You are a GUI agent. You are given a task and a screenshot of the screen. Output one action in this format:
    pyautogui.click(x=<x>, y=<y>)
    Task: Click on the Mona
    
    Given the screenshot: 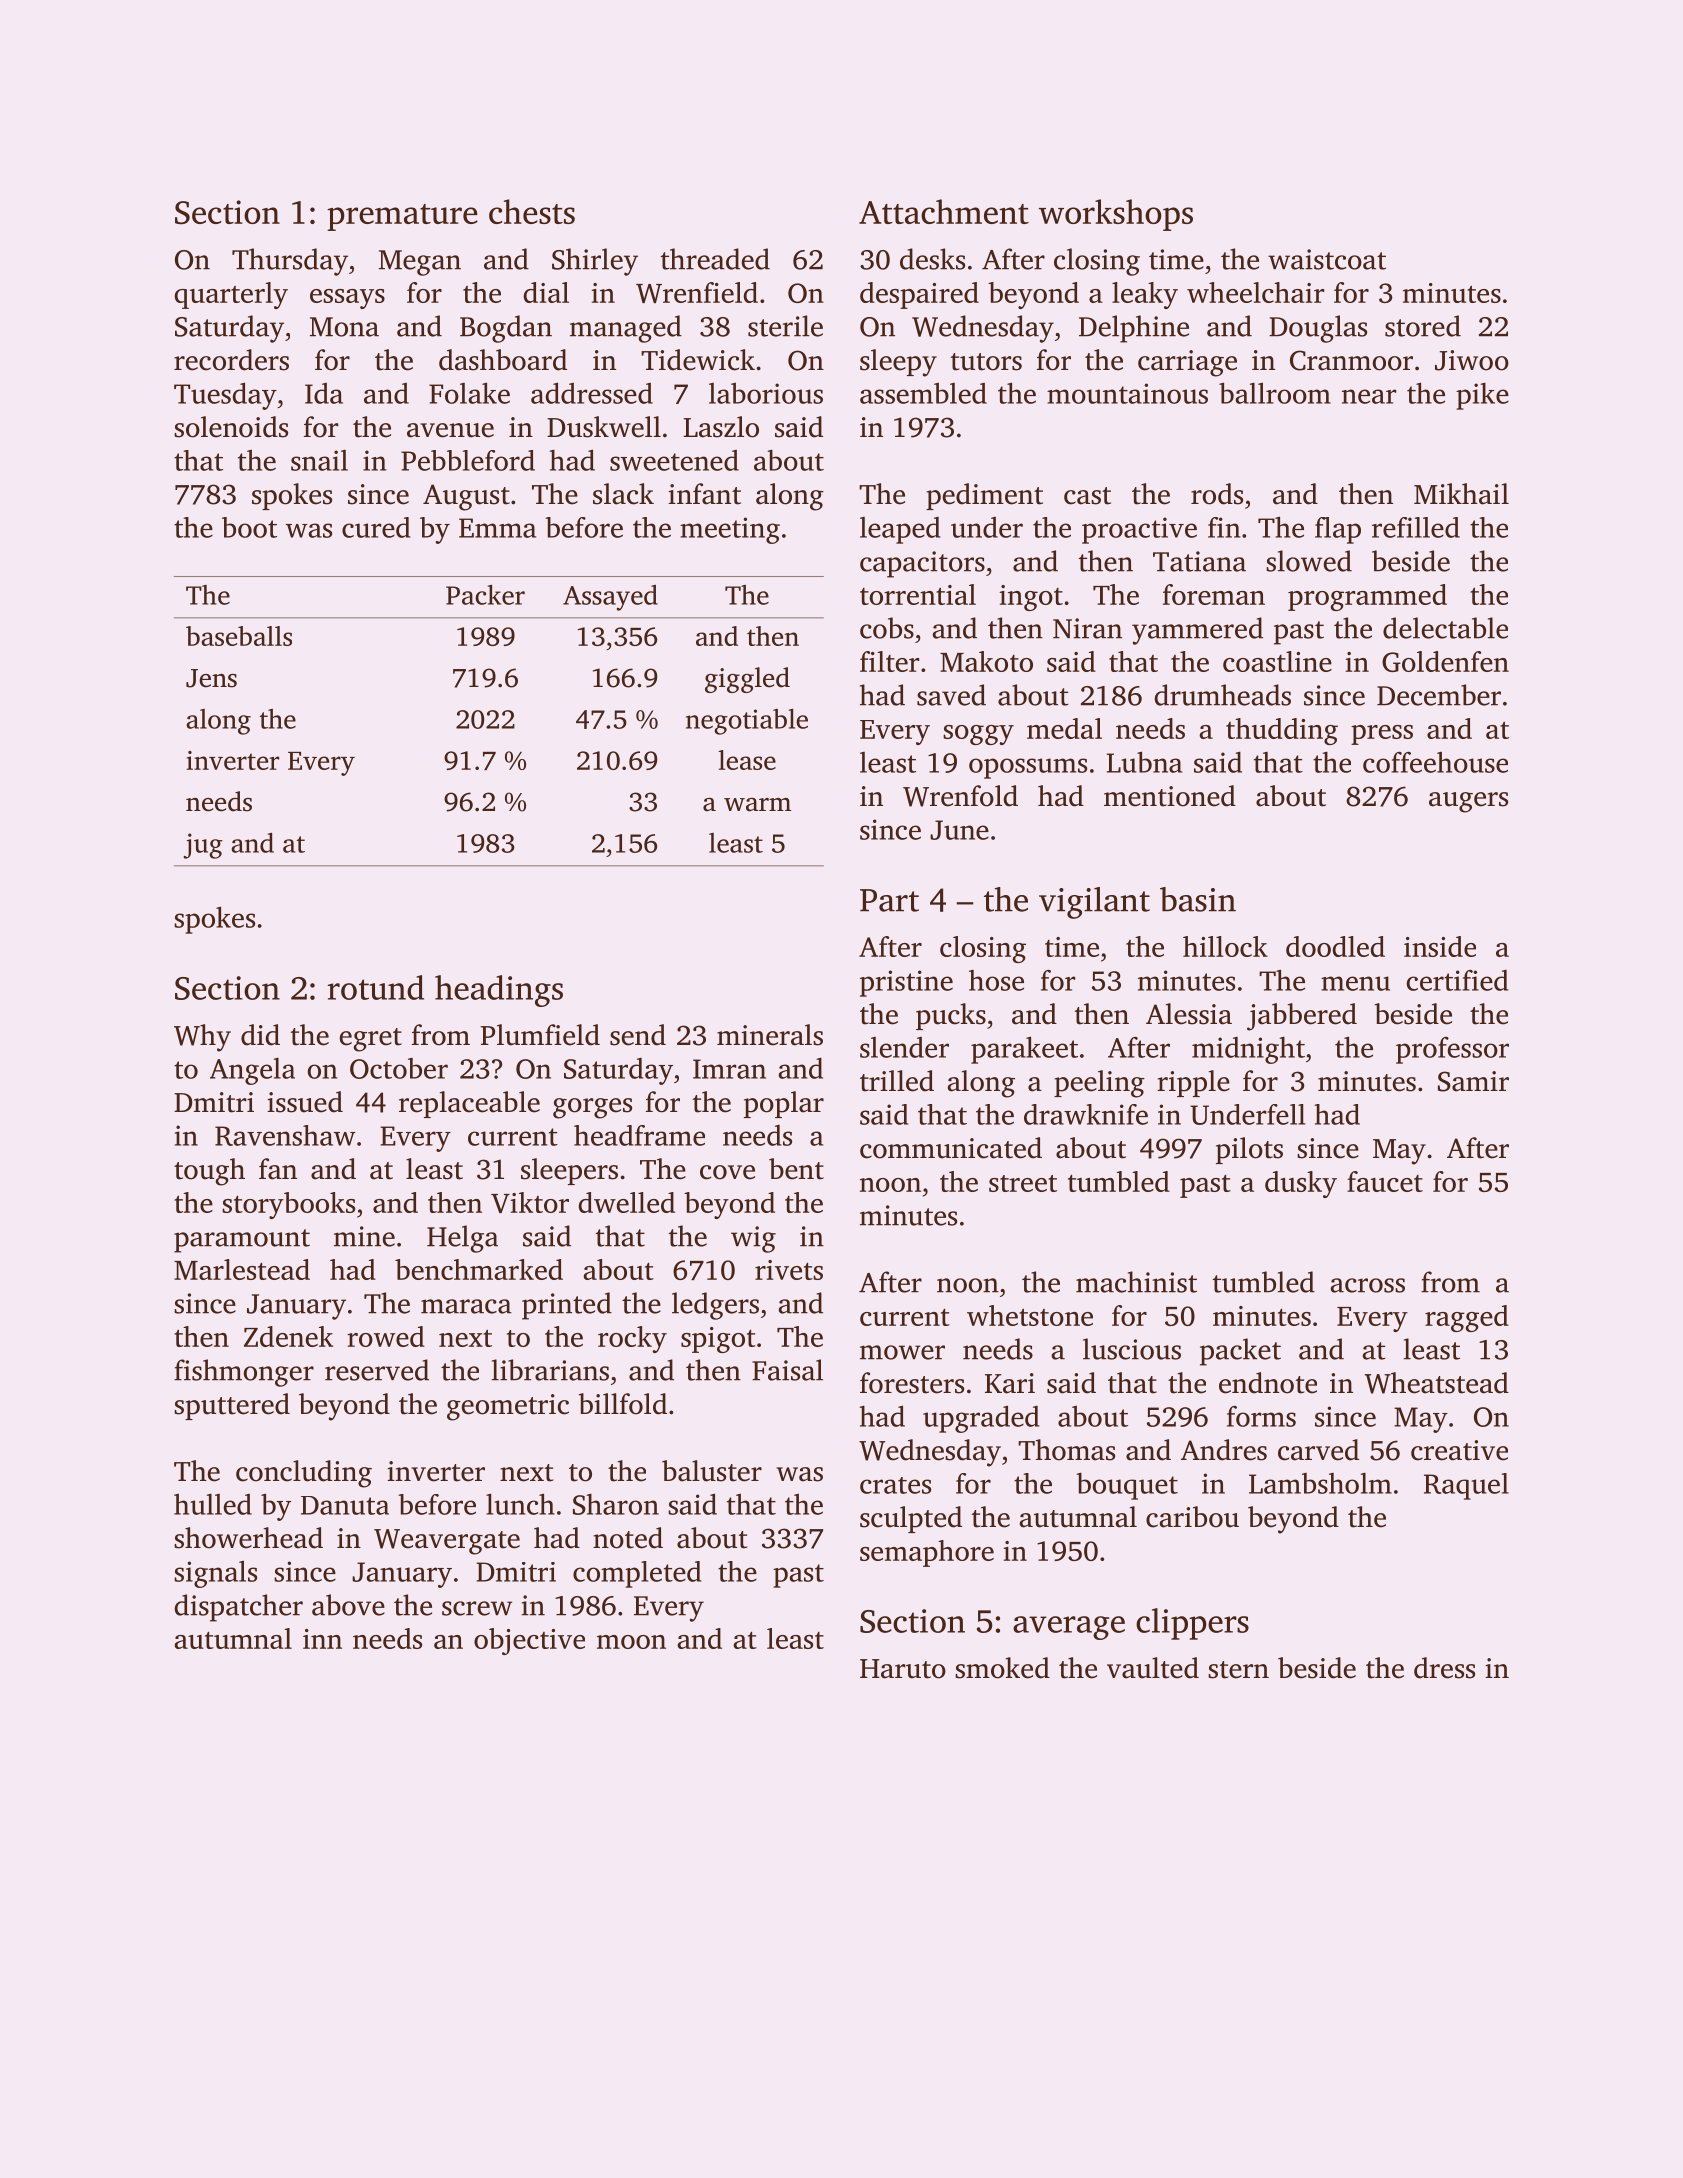 What is the action you would take?
    pyautogui.click(x=344, y=327)
